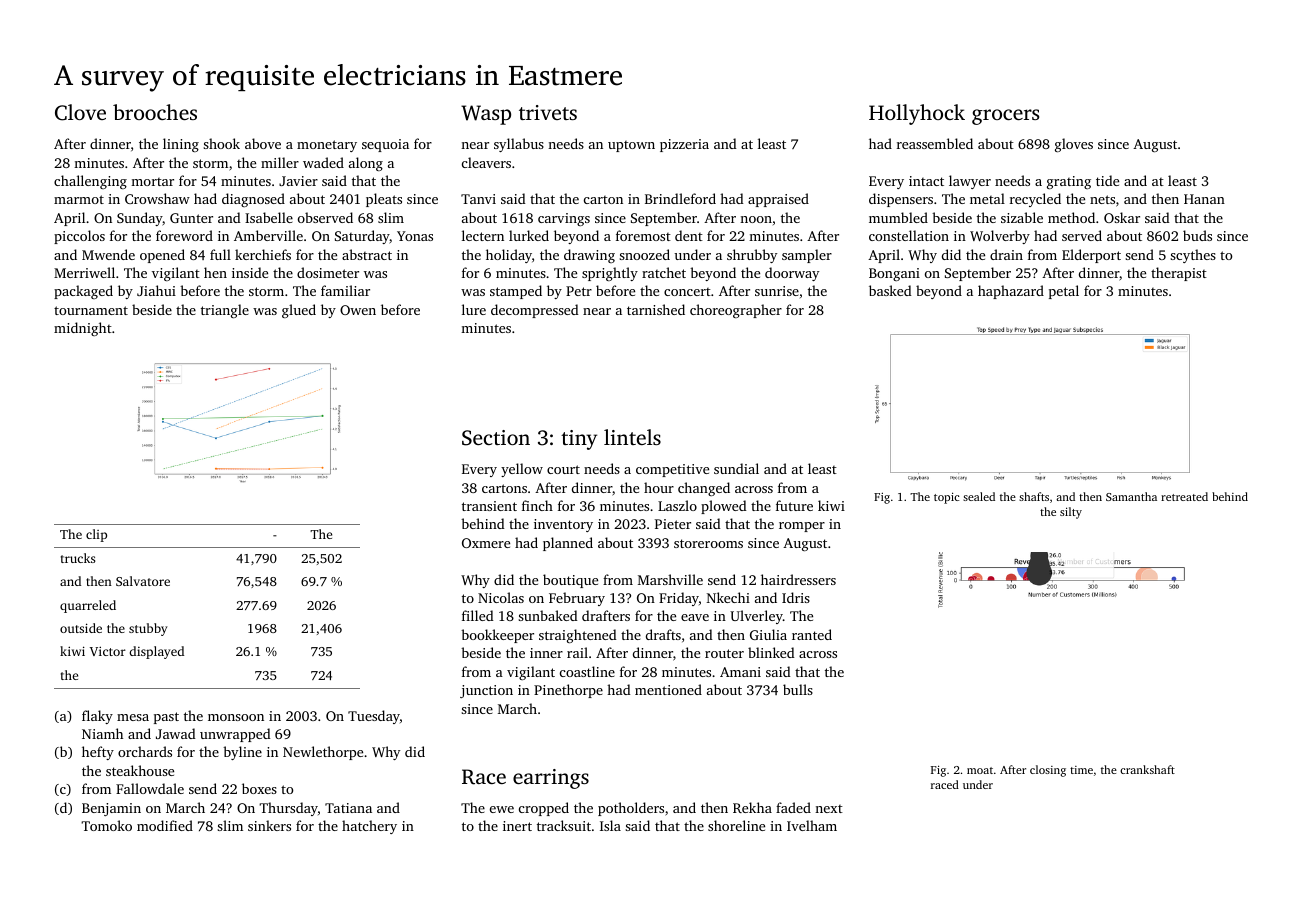  What do you see at coordinates (83, 329) in the screenshot?
I see `midnight` at bounding box center [83, 329].
